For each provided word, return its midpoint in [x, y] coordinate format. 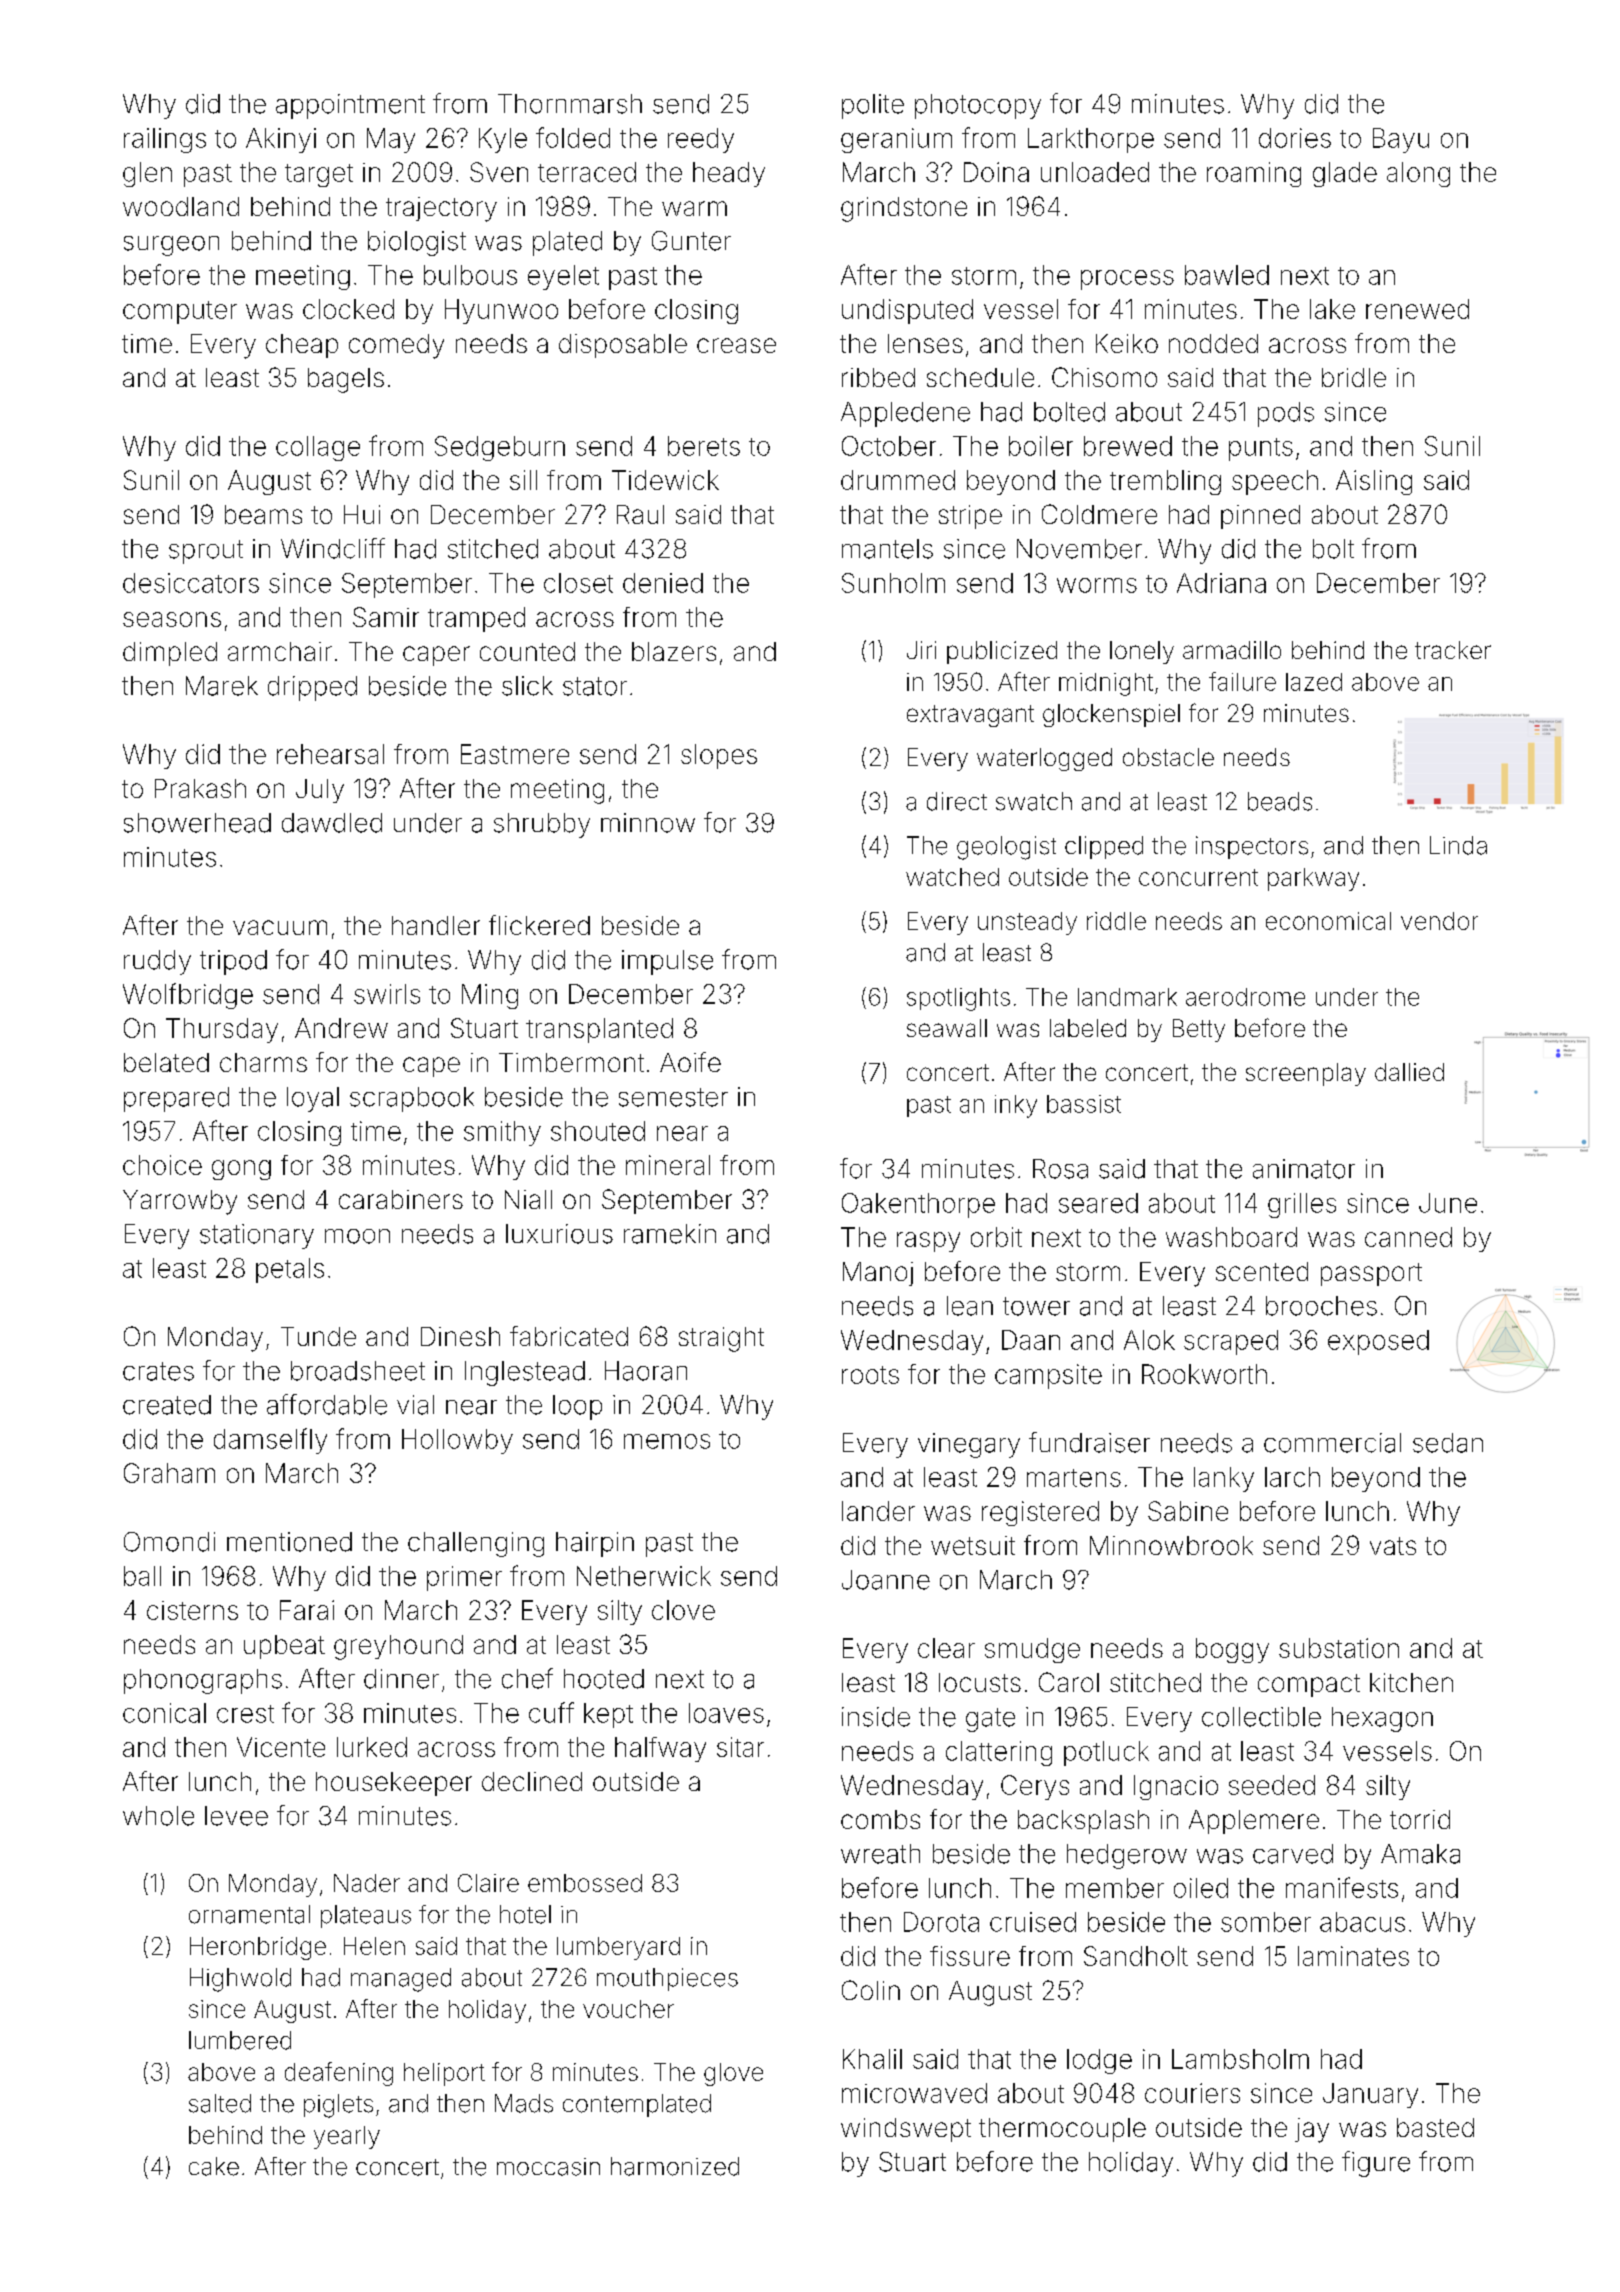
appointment [350, 106]
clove [683, 1610]
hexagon [1382, 1719]
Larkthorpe [1091, 140]
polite [873, 106]
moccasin [548, 2167]
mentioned [289, 1542]
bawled [1227, 275]
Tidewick [665, 480]
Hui [362, 514]
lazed [1314, 682]
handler [436, 925]
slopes [719, 756]
